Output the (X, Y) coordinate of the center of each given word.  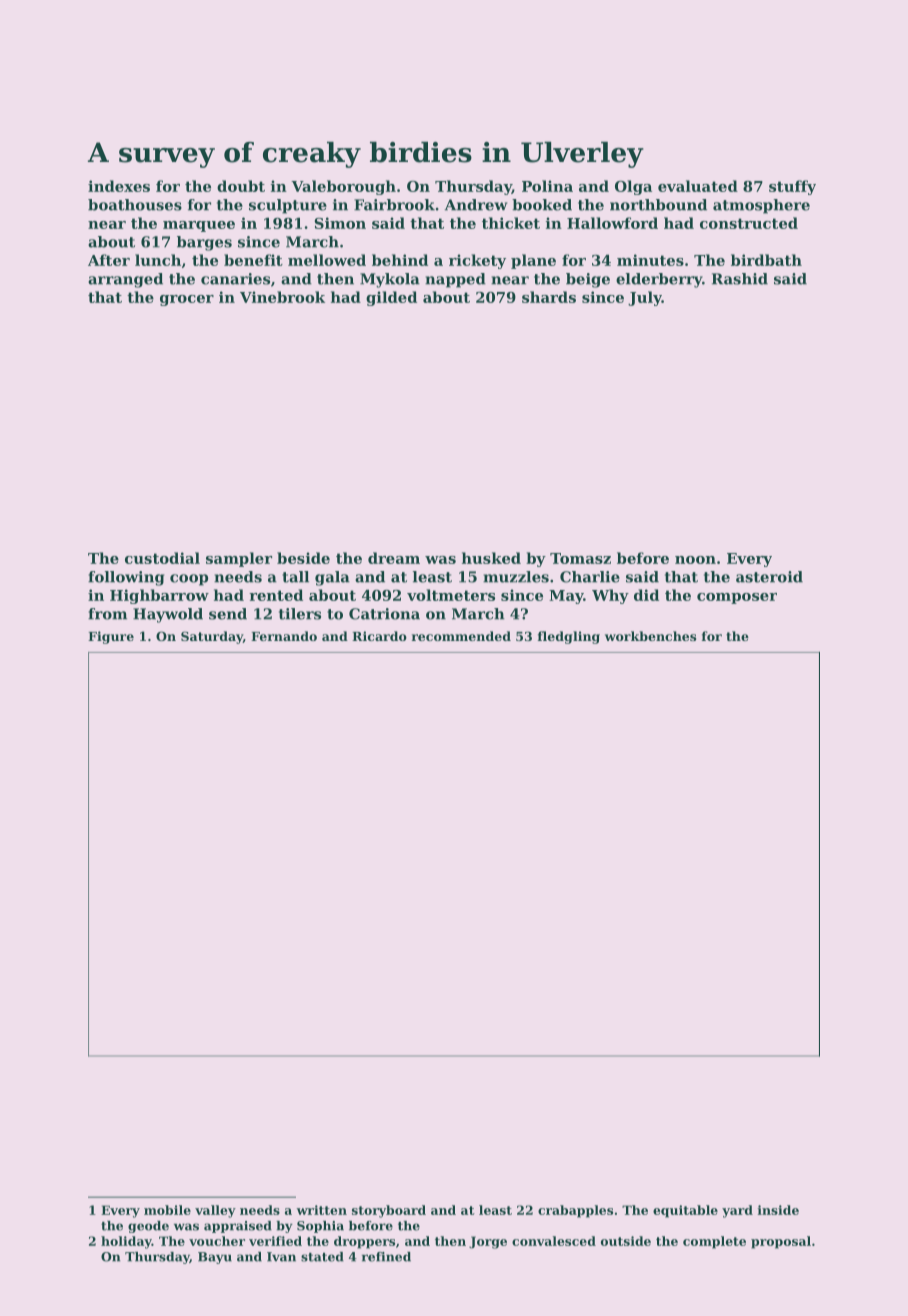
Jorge (488, 1242)
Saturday (212, 637)
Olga (633, 187)
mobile (167, 1210)
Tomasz (580, 558)
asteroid (769, 577)
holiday (126, 1242)
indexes (119, 186)
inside (778, 1210)
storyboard (389, 1211)
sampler (239, 559)
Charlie (590, 577)
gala (332, 578)
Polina (547, 186)
